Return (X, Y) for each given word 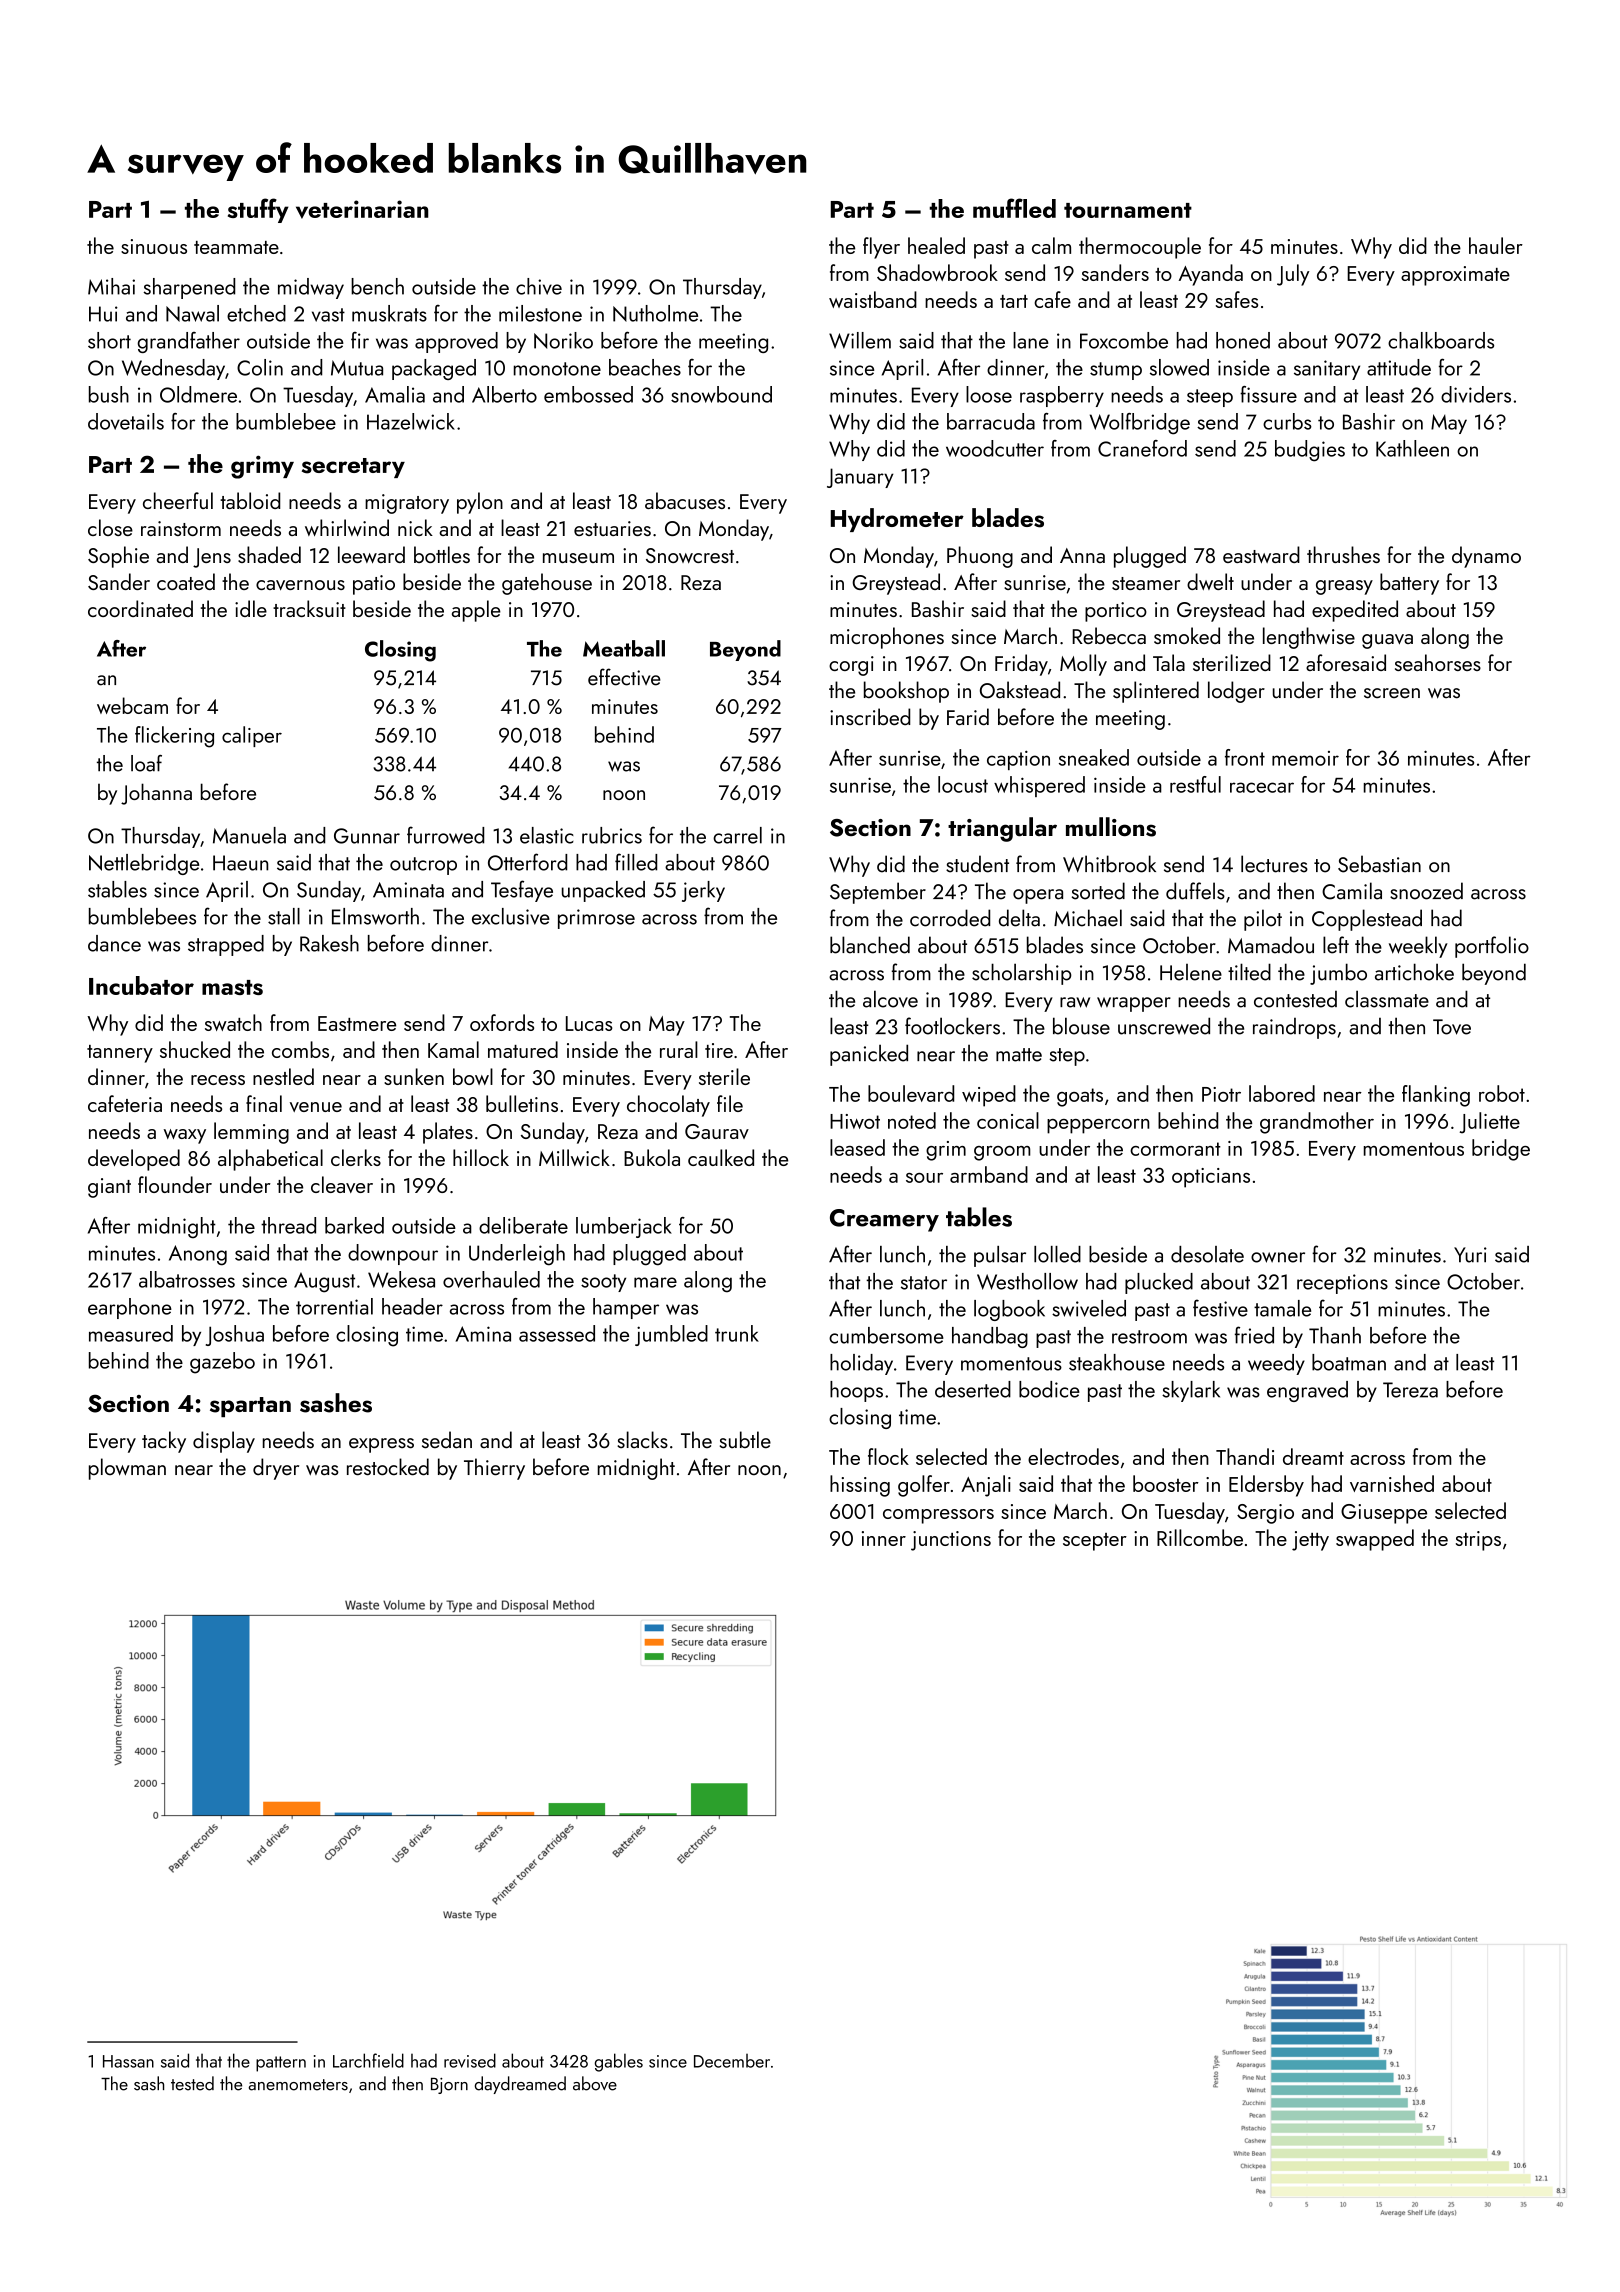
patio (374, 585)
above (595, 2083)
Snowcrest (690, 555)
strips (1478, 1541)
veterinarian (362, 209)
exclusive (511, 916)
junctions (951, 1541)
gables (619, 2062)
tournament (1128, 210)
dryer (276, 1469)
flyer (881, 248)
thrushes (1343, 554)
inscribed (870, 717)
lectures (1274, 864)
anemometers (298, 2085)
